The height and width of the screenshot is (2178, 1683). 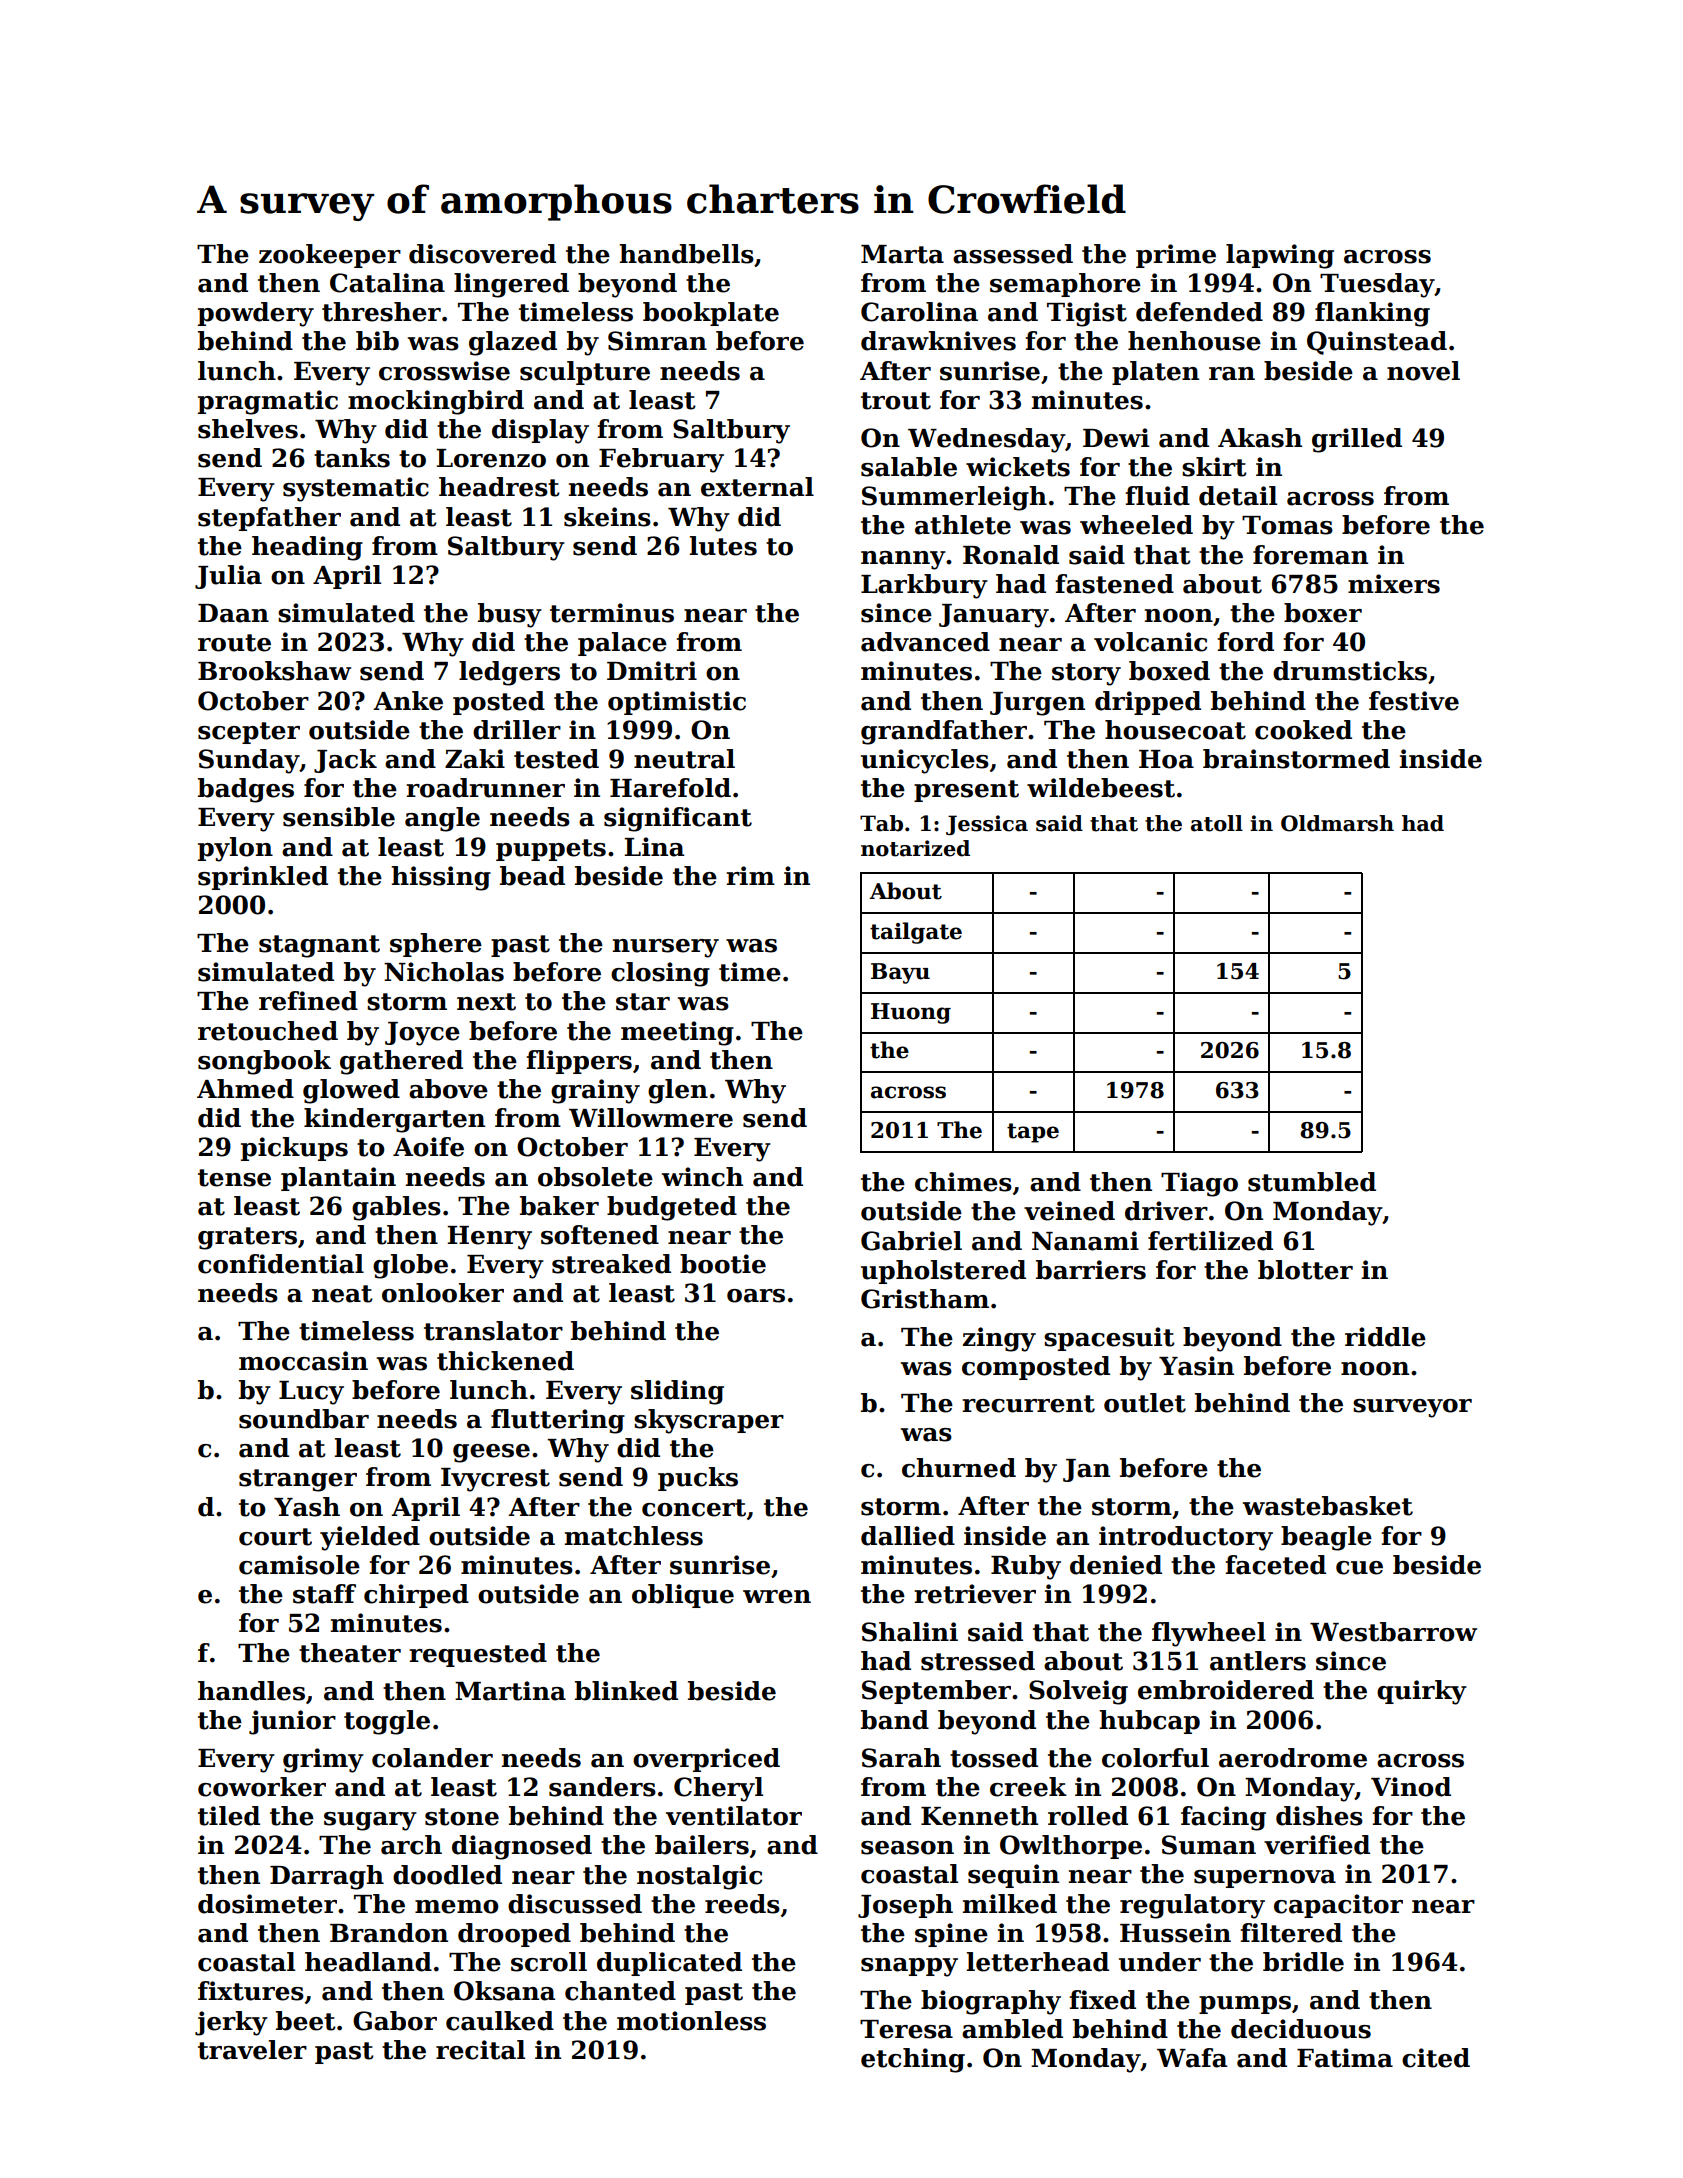 What do you see at coordinates (1037, 704) in the screenshot?
I see `Jurgen` at bounding box center [1037, 704].
